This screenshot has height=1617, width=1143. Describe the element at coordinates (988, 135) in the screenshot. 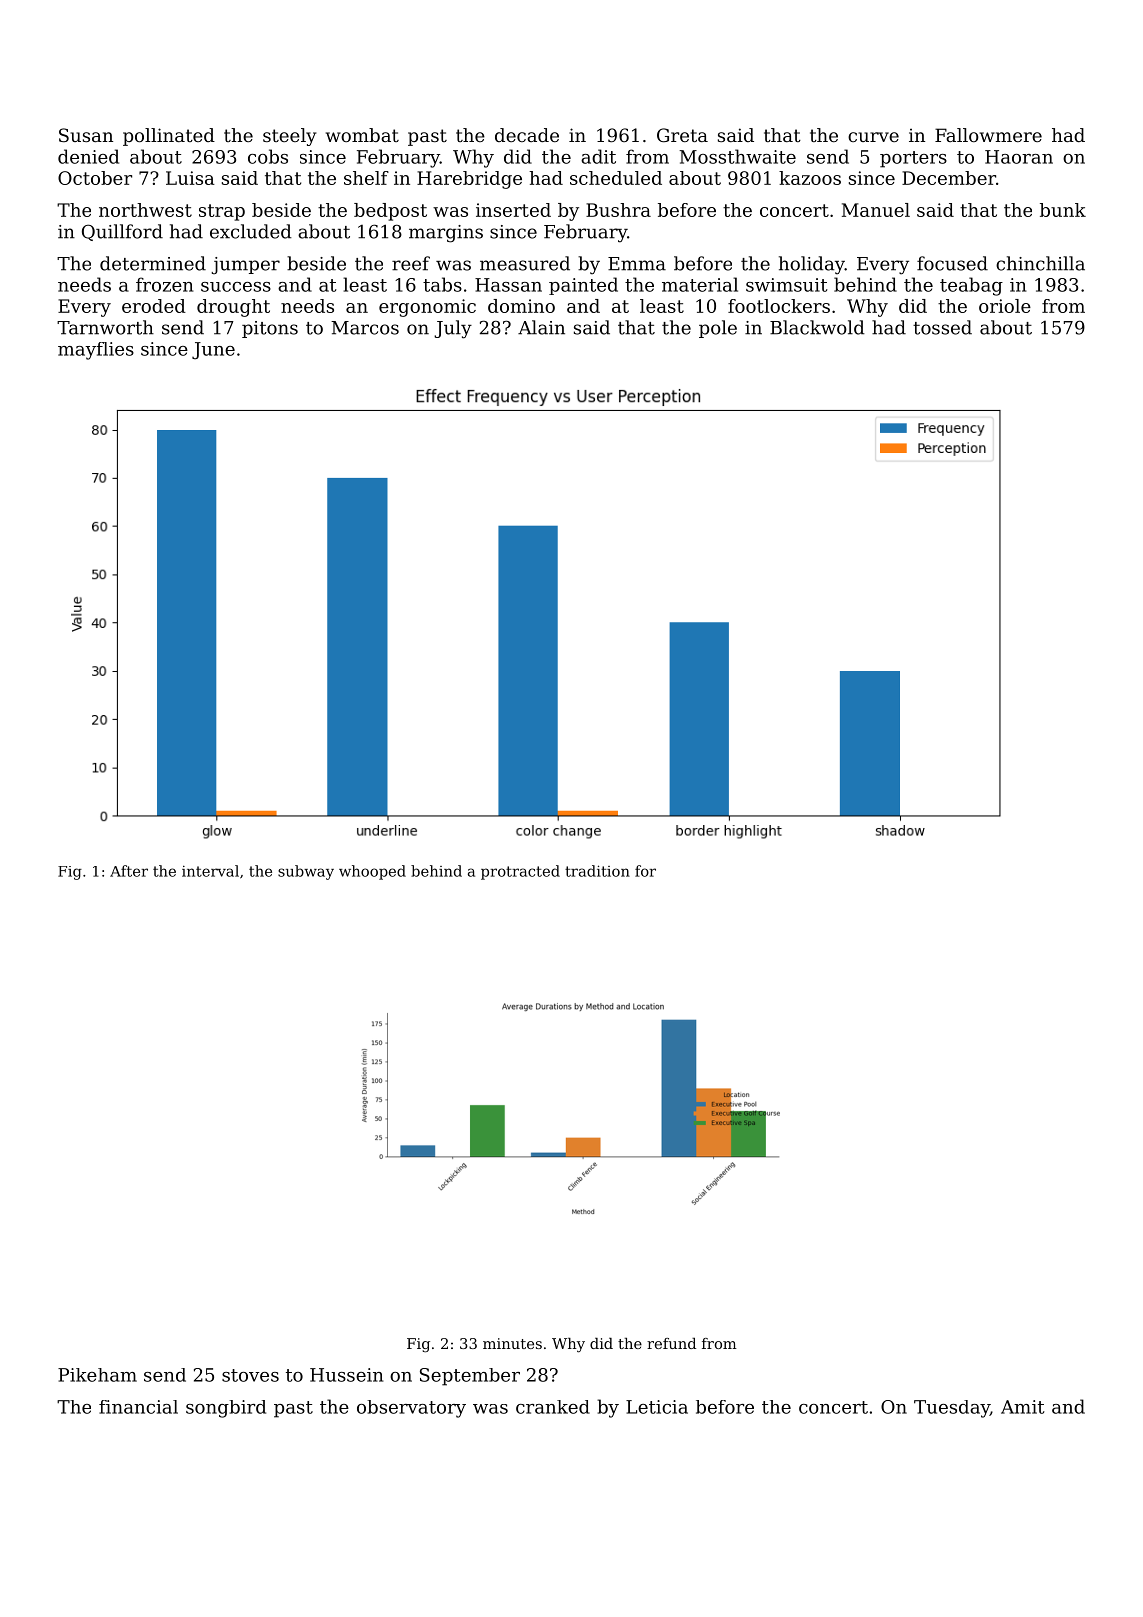

I see `Fallowmere` at that location.
